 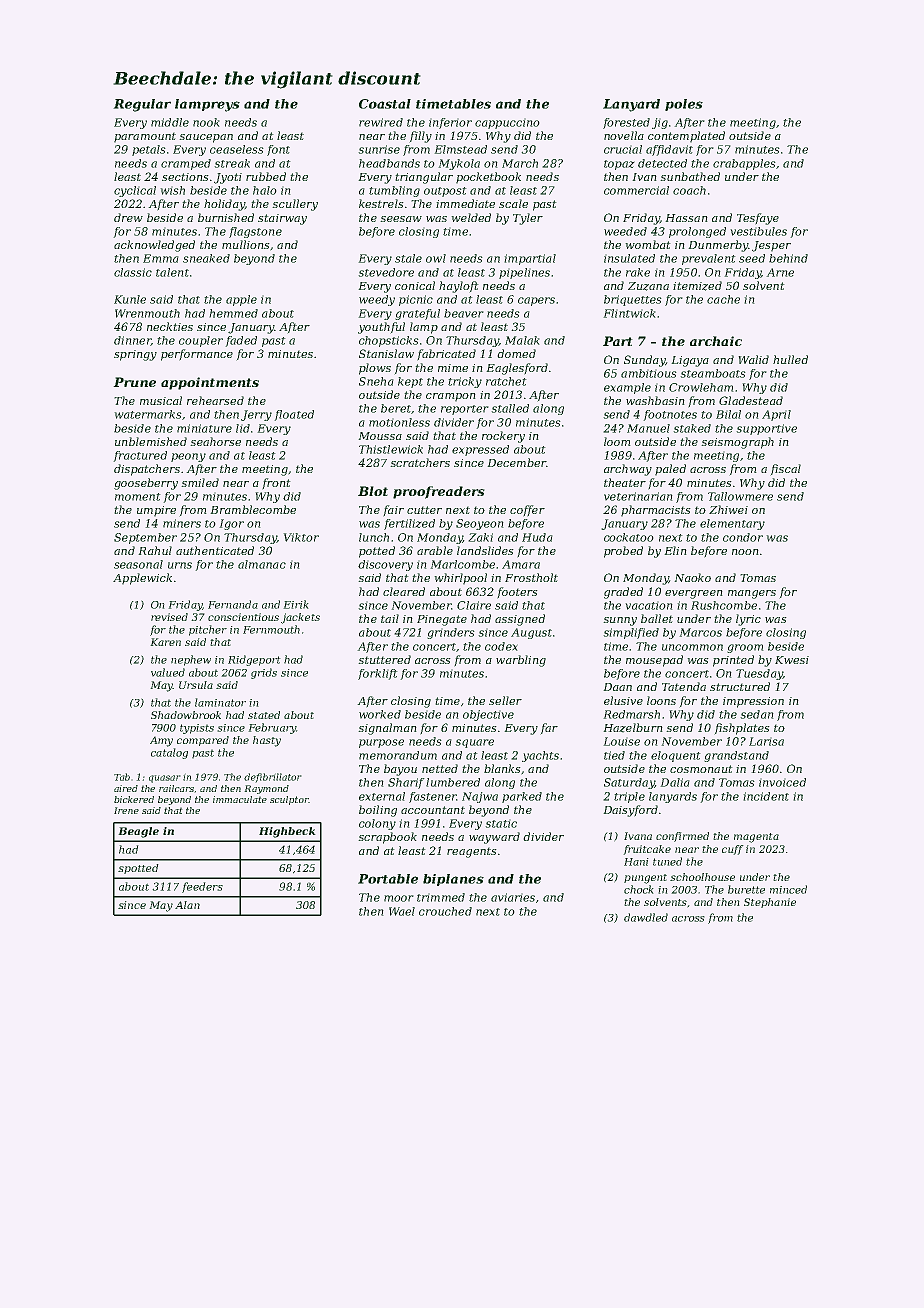 What do you see at coordinates (792, 660) in the screenshot?
I see `Kwesi` at bounding box center [792, 660].
